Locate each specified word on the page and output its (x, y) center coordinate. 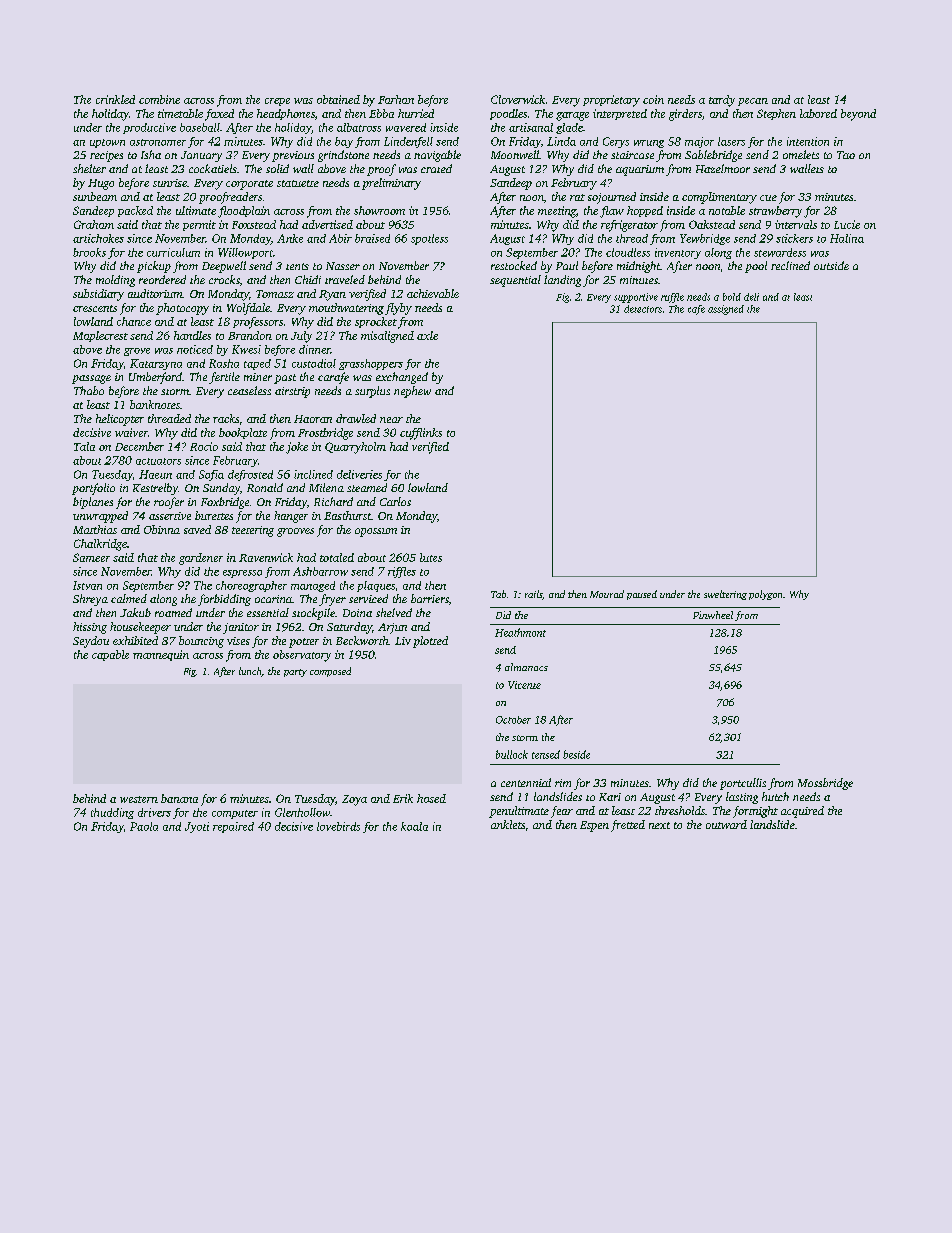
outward (726, 824)
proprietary (611, 101)
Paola (144, 826)
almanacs (526, 667)
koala (414, 826)
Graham (94, 224)
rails (533, 594)
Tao (846, 155)
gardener (201, 559)
